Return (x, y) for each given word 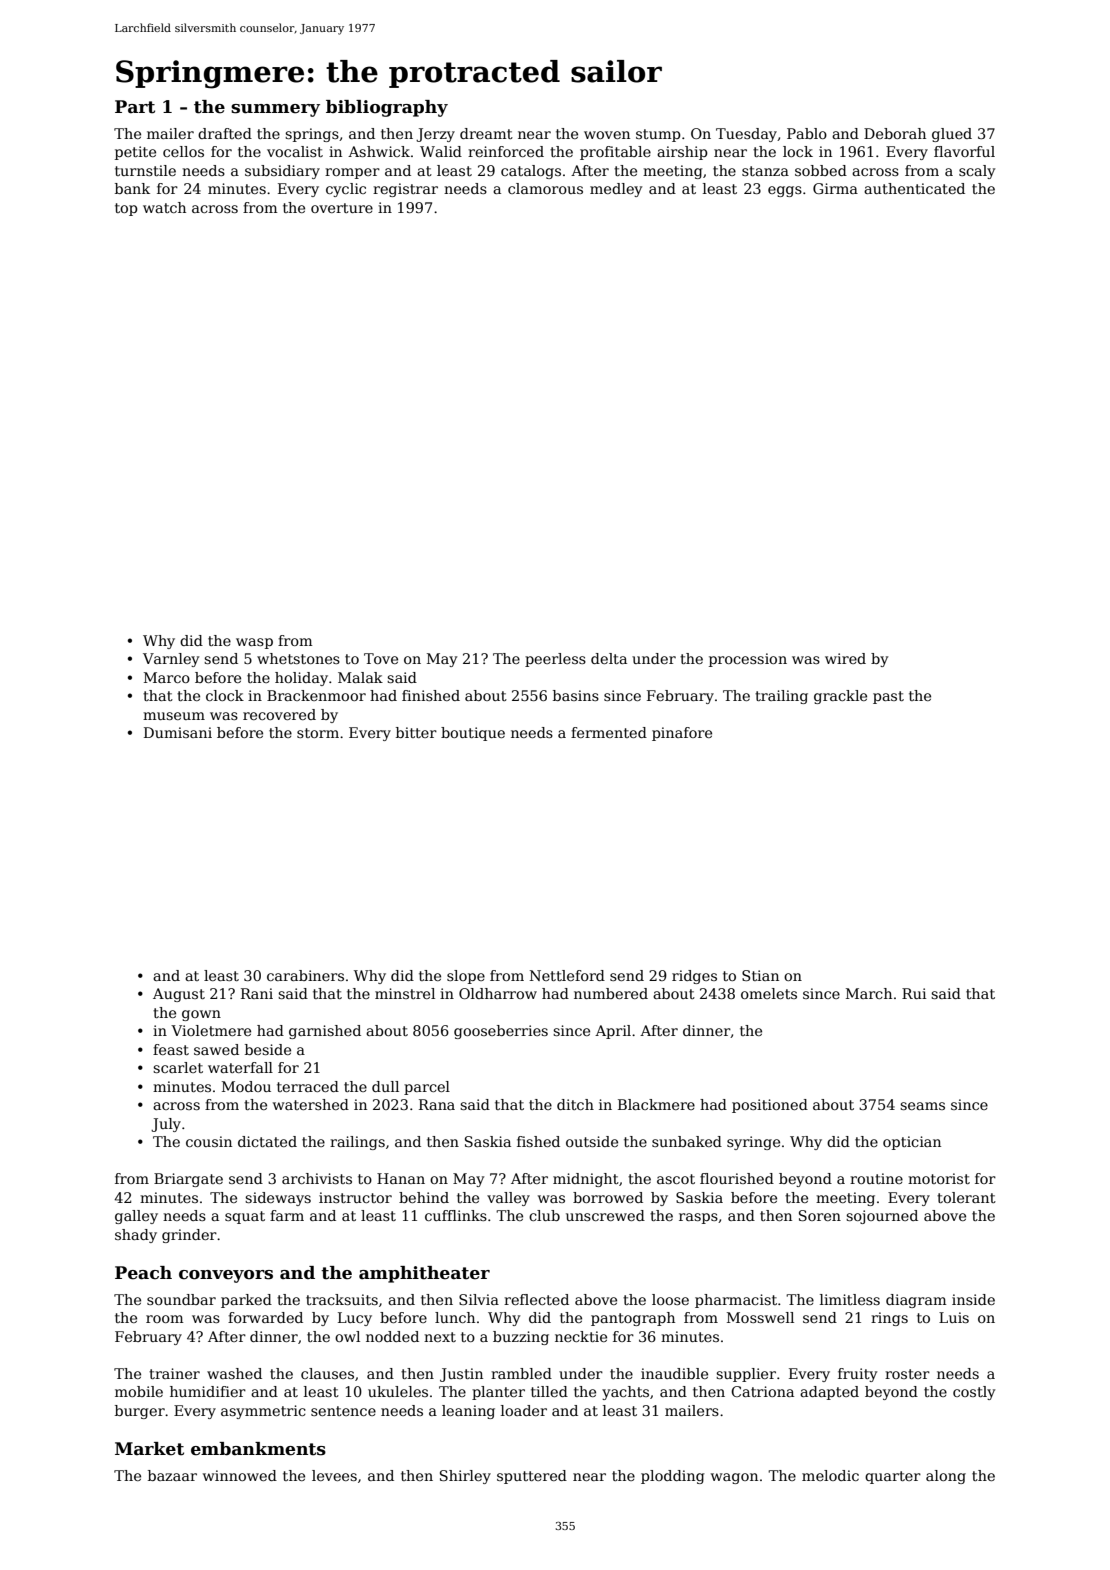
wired (845, 658)
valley (508, 1199)
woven (607, 135)
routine (876, 1178)
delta (609, 658)
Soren (820, 1215)
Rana (437, 1104)
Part (135, 107)
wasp (254, 643)
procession (748, 660)
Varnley (171, 660)
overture (342, 208)
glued (952, 135)
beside (268, 1049)
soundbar (181, 1299)
